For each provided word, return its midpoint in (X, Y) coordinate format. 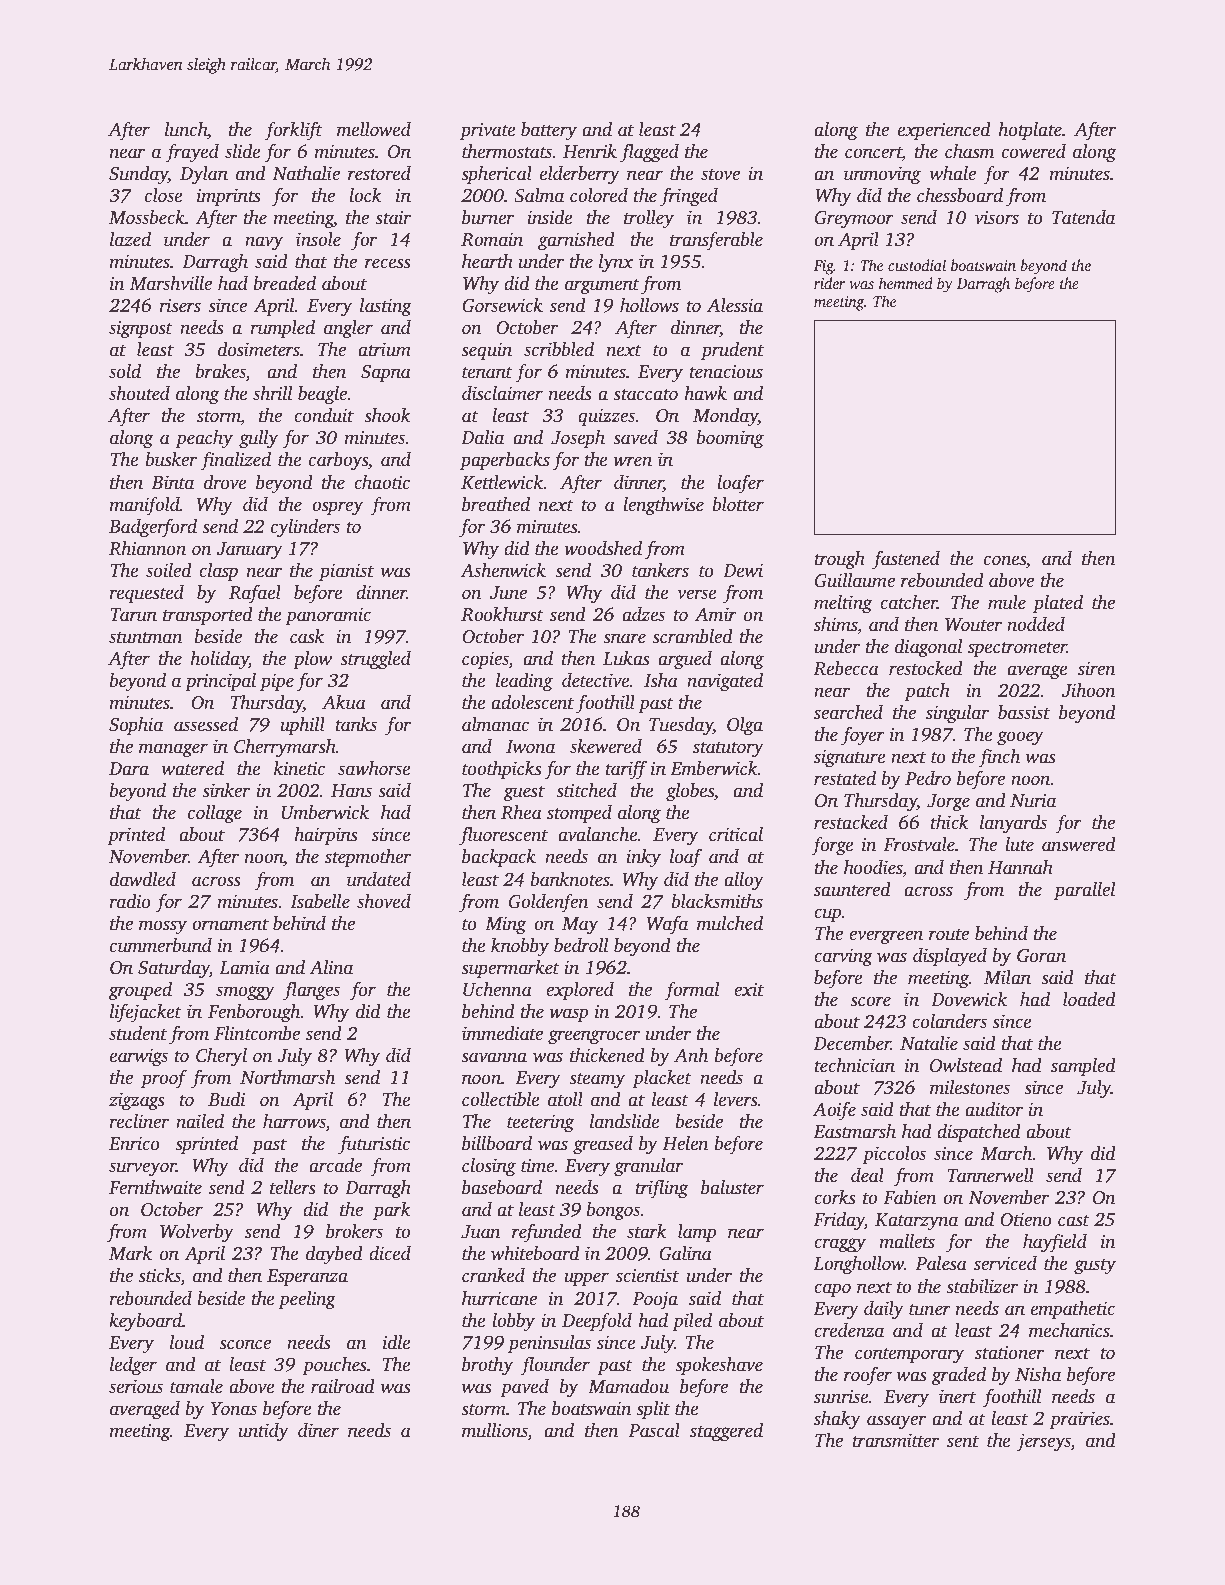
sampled (1083, 1067)
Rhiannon (147, 548)
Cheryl (221, 1057)
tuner (930, 1310)
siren (1097, 668)
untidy (263, 1432)
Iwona (530, 747)
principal (220, 682)
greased (603, 1145)
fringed (689, 197)
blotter (738, 504)
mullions (495, 1431)
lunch (186, 129)
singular (957, 714)
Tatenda (1083, 217)
